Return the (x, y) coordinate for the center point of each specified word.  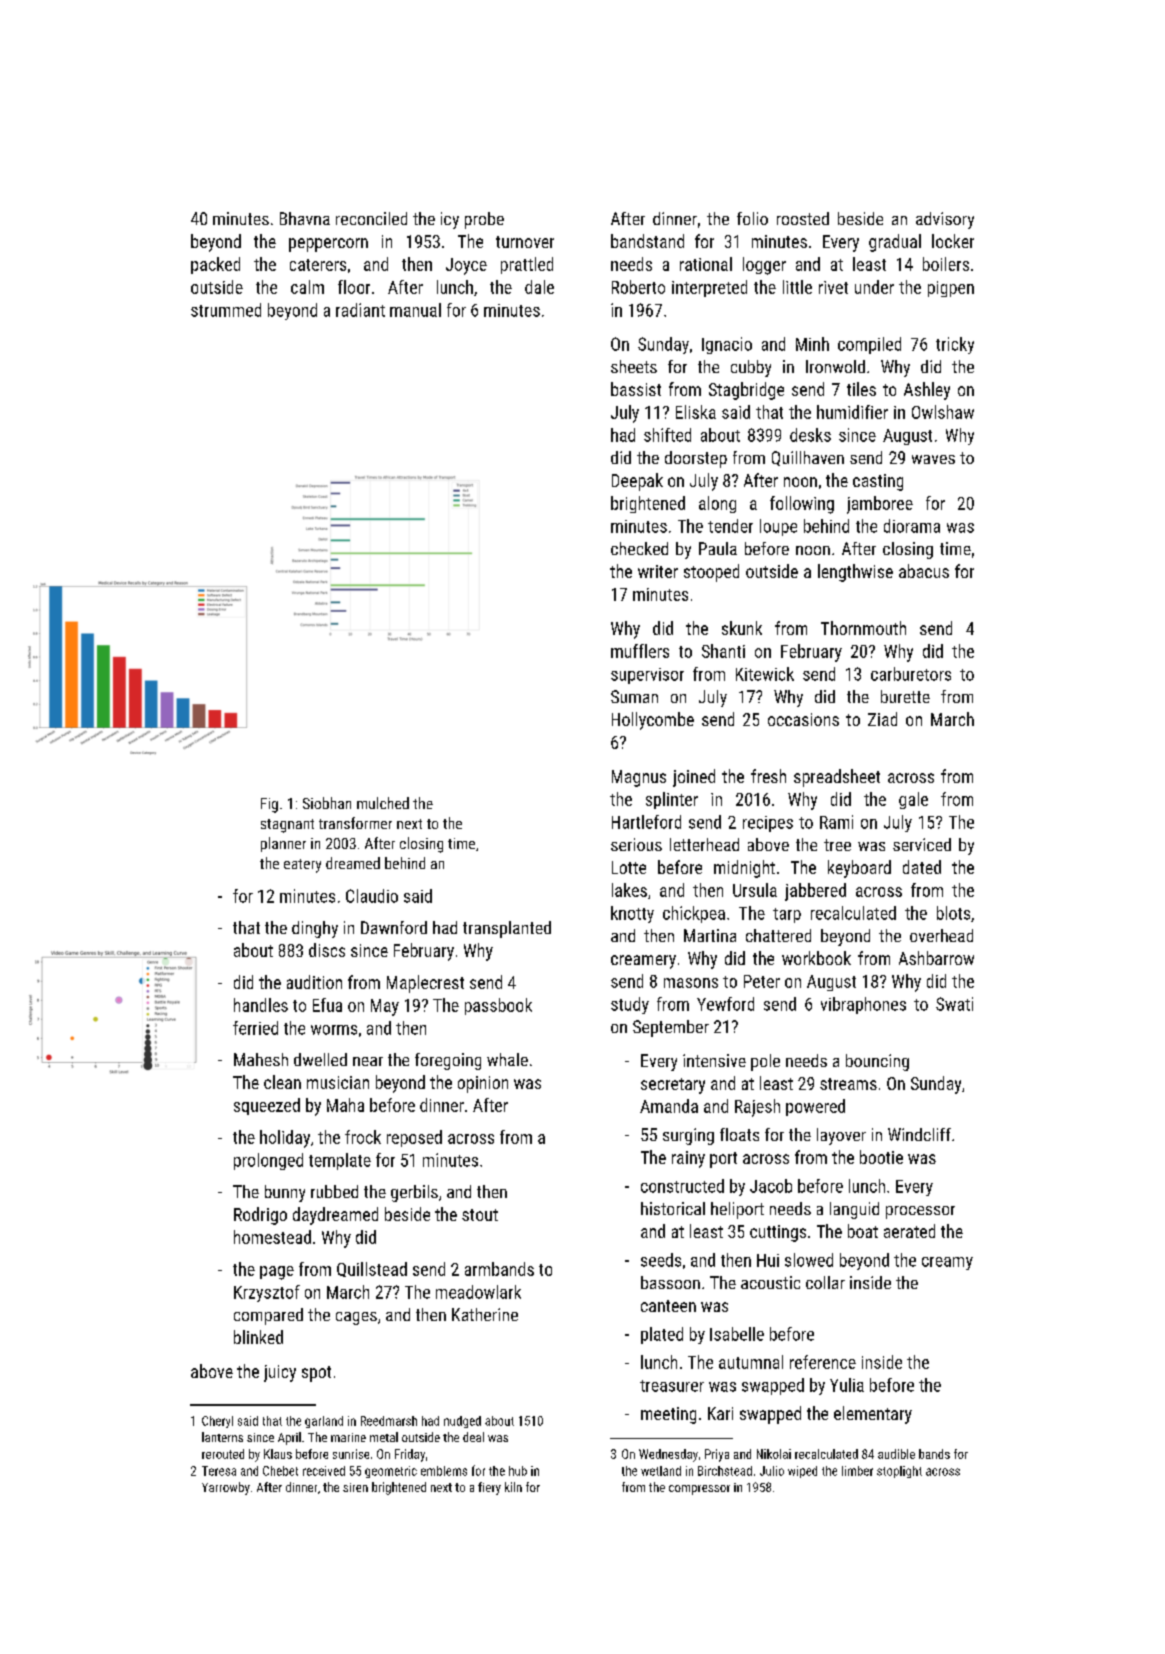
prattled (527, 265)
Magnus (639, 778)
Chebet (280, 1471)
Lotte (629, 867)
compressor (699, 1490)
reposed (414, 1138)
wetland (661, 1471)
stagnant (287, 826)
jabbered (815, 892)
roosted (803, 218)
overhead (941, 935)
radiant (360, 310)
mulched (383, 803)
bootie (881, 1157)
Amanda (669, 1106)
